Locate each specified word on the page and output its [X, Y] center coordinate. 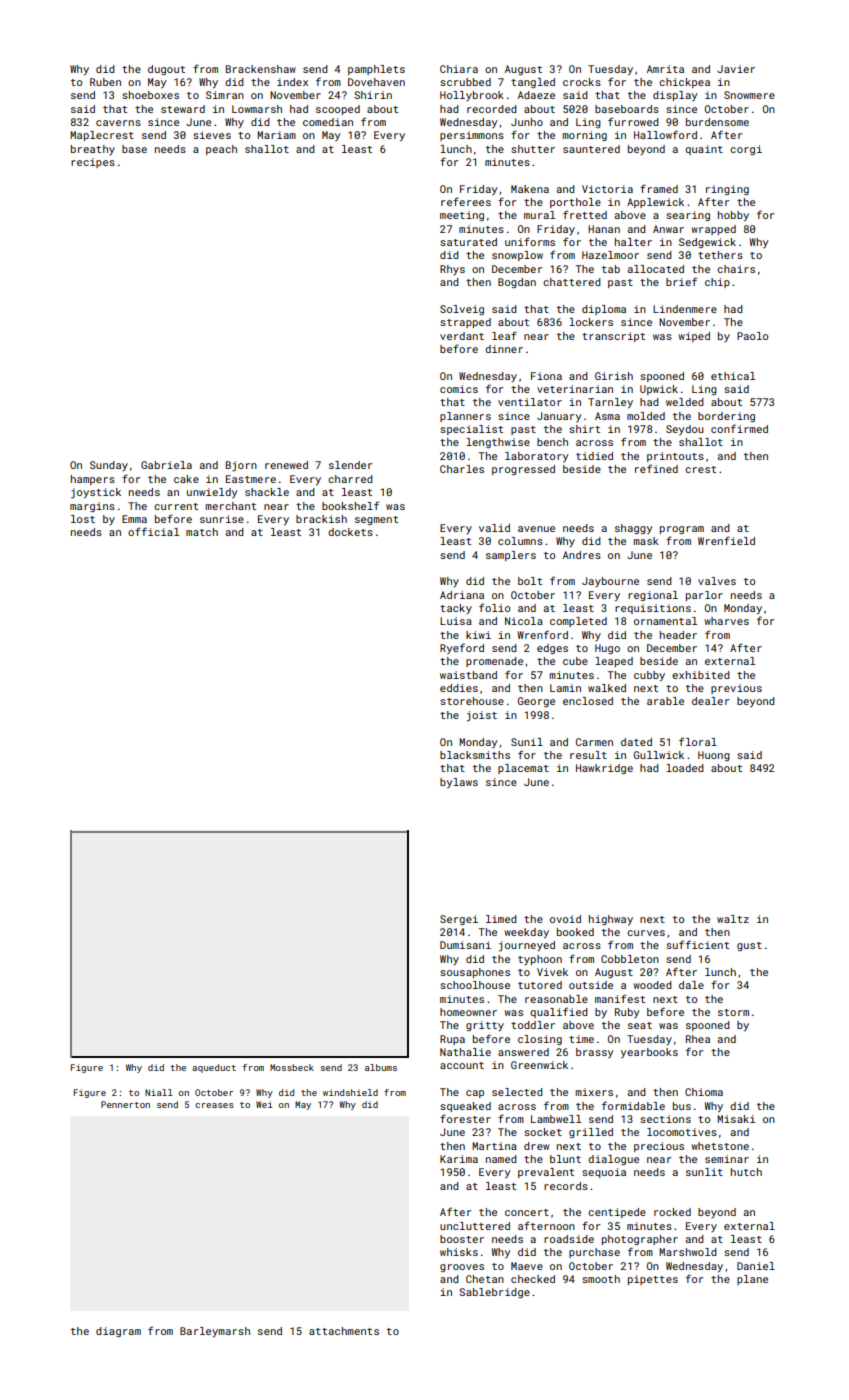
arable [665, 701]
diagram [118, 1332]
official [153, 531]
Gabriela [166, 465]
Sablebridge [494, 1293]
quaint [704, 150]
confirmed [739, 428]
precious [659, 1147]
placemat [523, 769]
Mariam [276, 135]
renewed [286, 465]
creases [214, 1105]
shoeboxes [150, 95]
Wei [264, 1104]
